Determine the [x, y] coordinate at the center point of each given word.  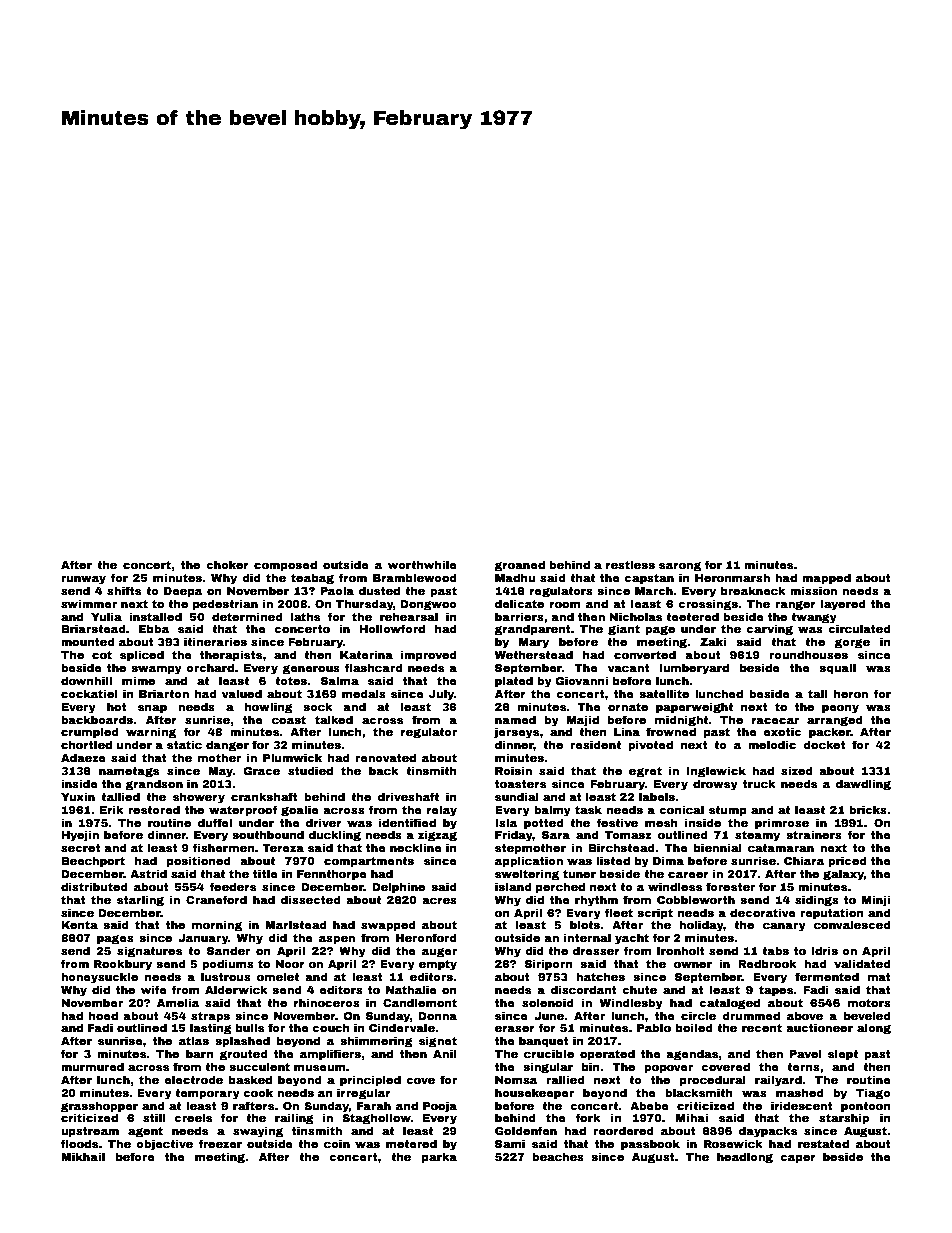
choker [227, 564]
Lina [627, 731]
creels [193, 1117]
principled [370, 1081]
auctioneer [819, 1027]
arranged [835, 721]
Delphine [398, 888]
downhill [86, 680]
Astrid [148, 873]
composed [285, 566]
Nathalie [411, 989]
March [654, 590]
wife [153, 989]
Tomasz [628, 835]
